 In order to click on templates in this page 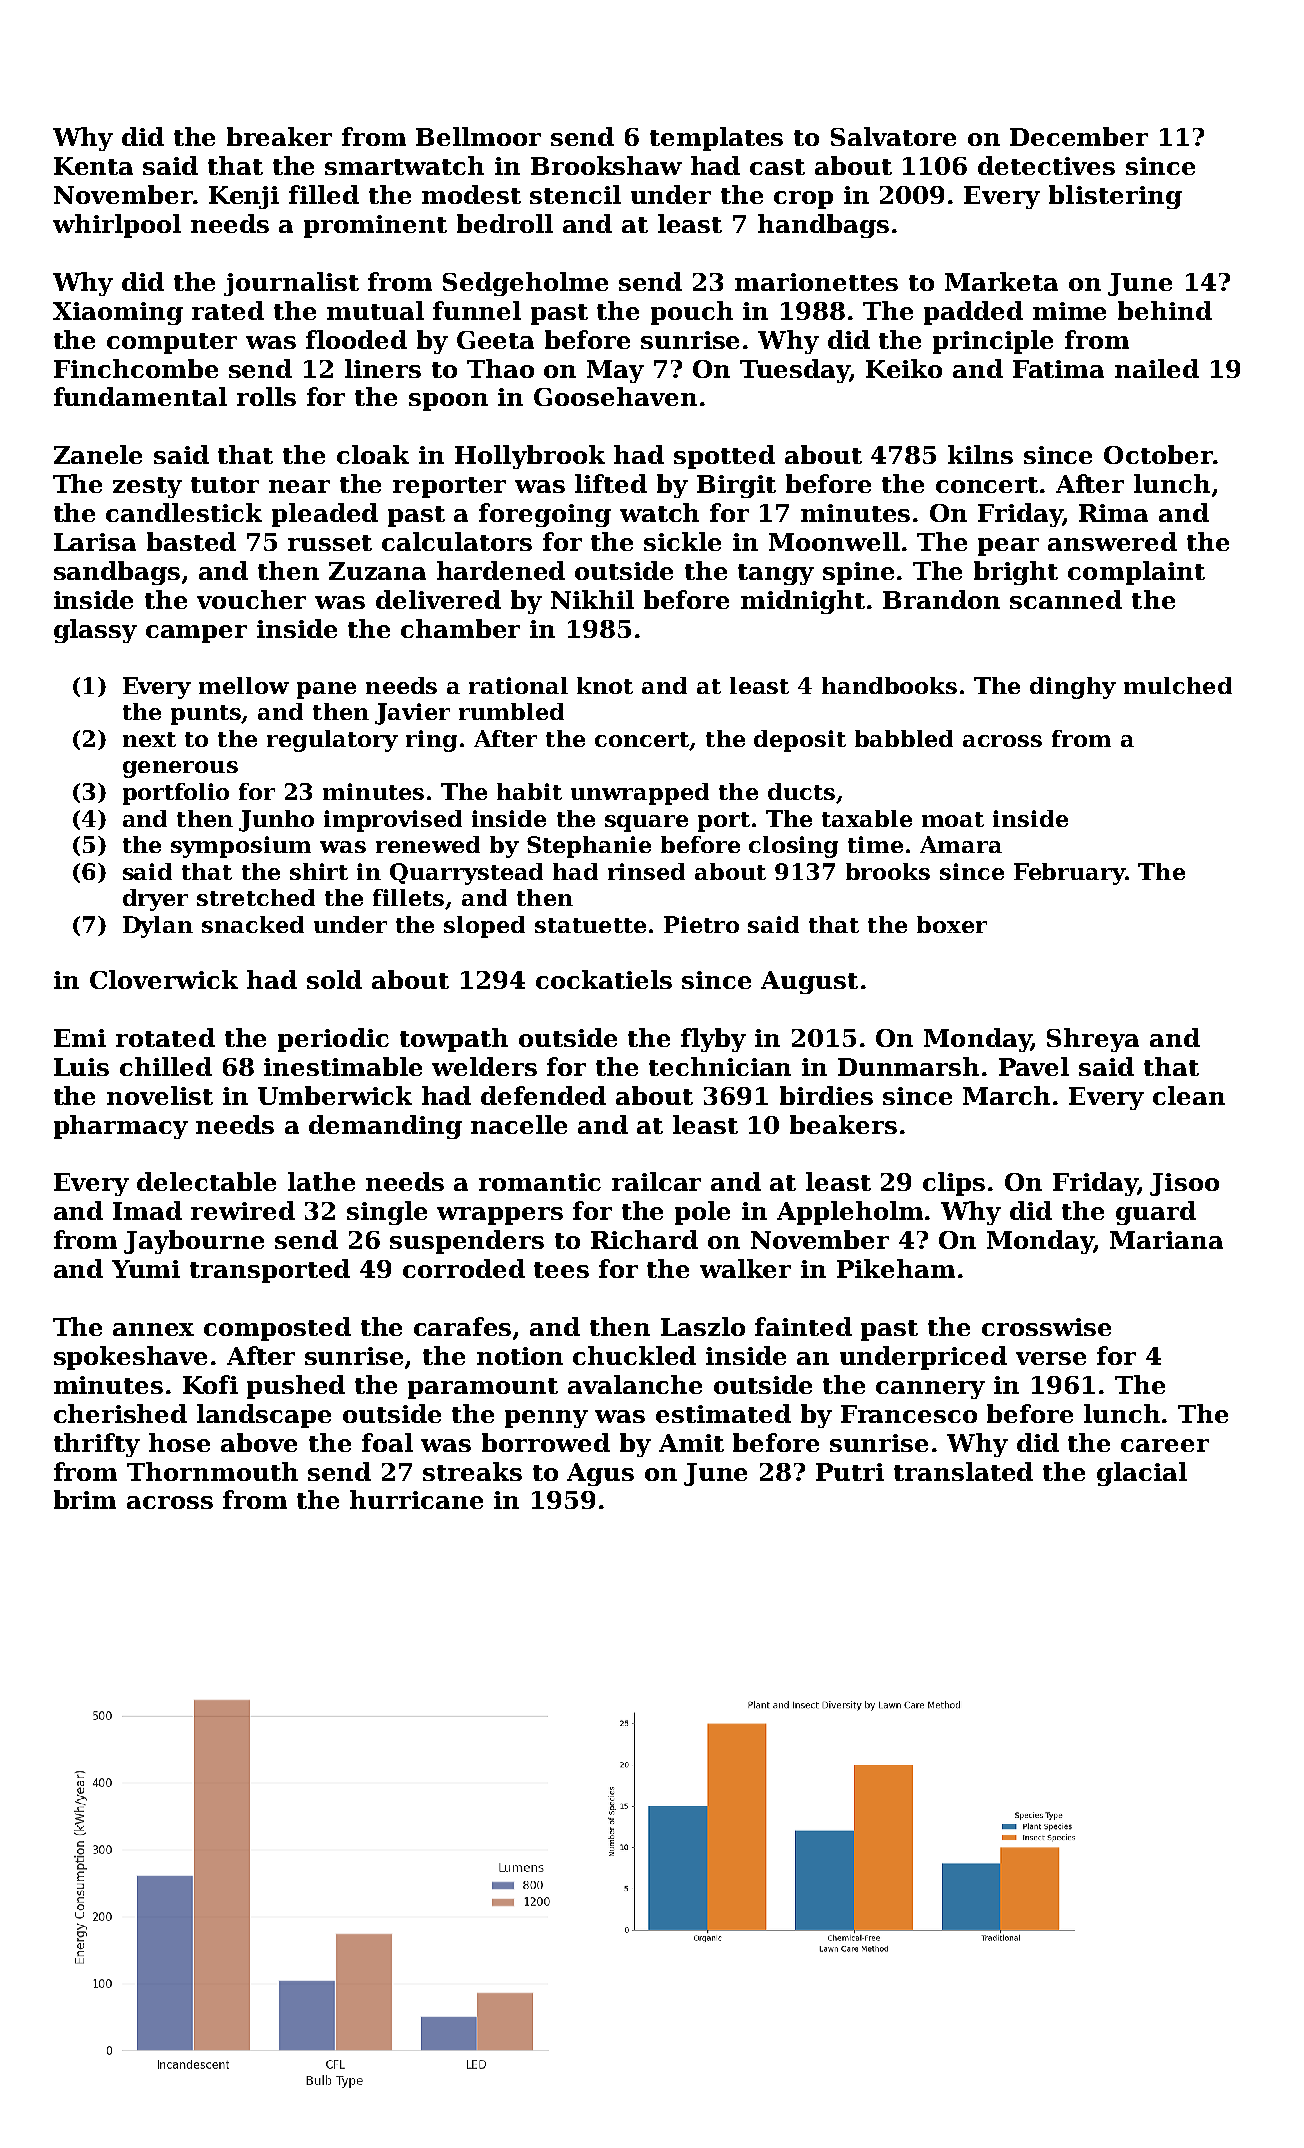, I will do `click(716, 139)`.
